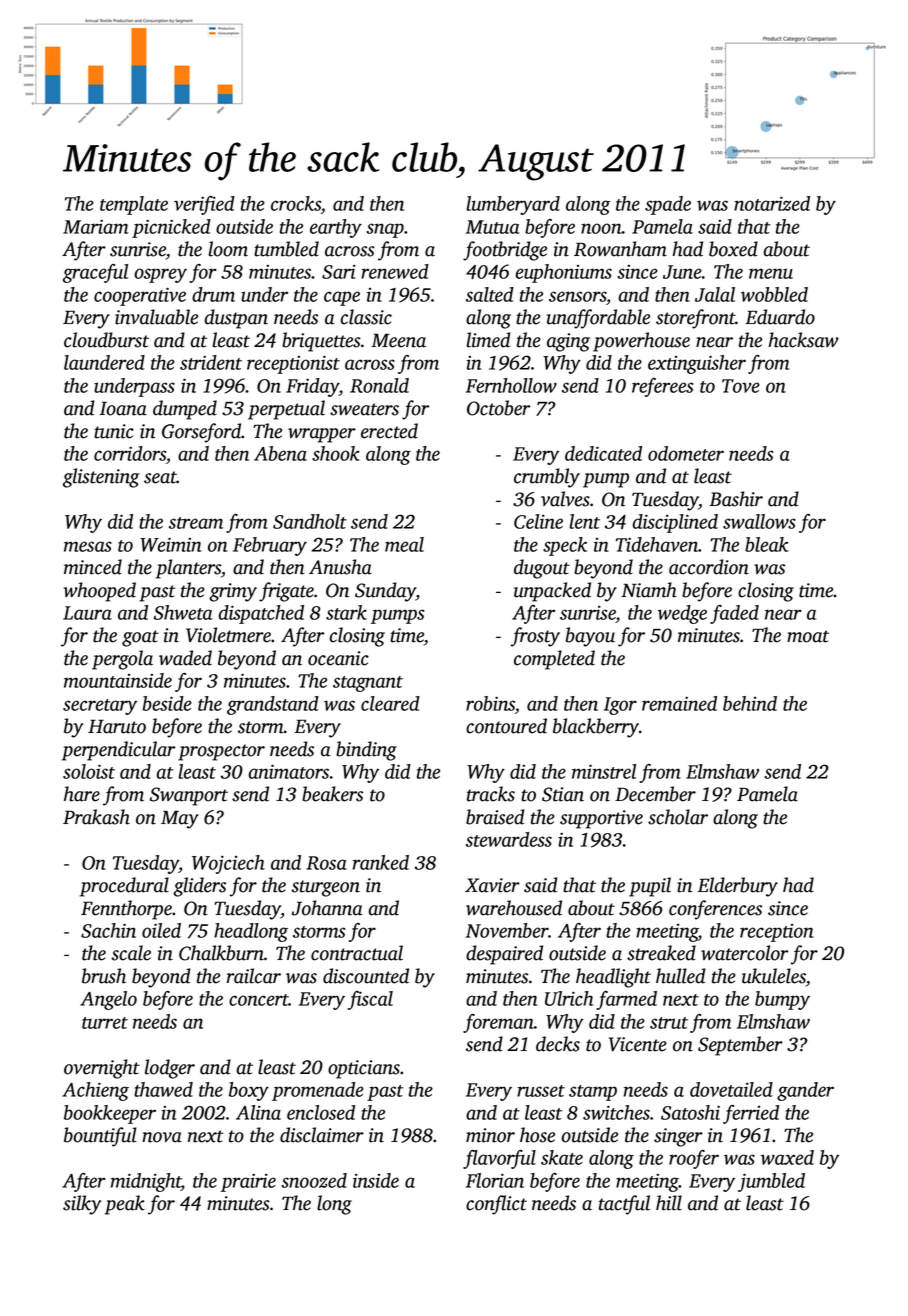 The width and height of the screenshot is (908, 1316). What do you see at coordinates (805, 1091) in the screenshot?
I see `gander` at bounding box center [805, 1091].
